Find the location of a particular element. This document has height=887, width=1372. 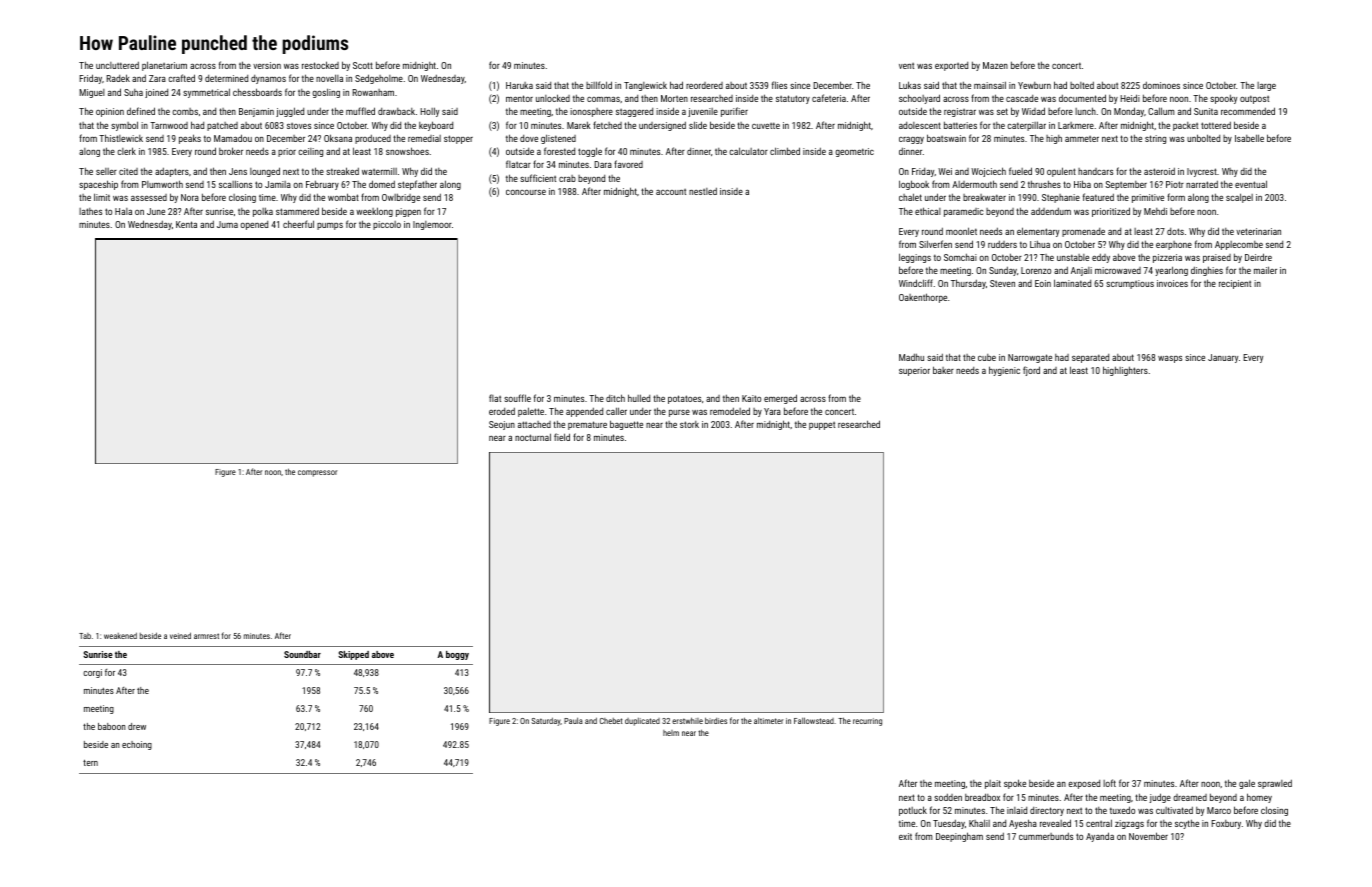

Kenta is located at coordinates (186, 224).
